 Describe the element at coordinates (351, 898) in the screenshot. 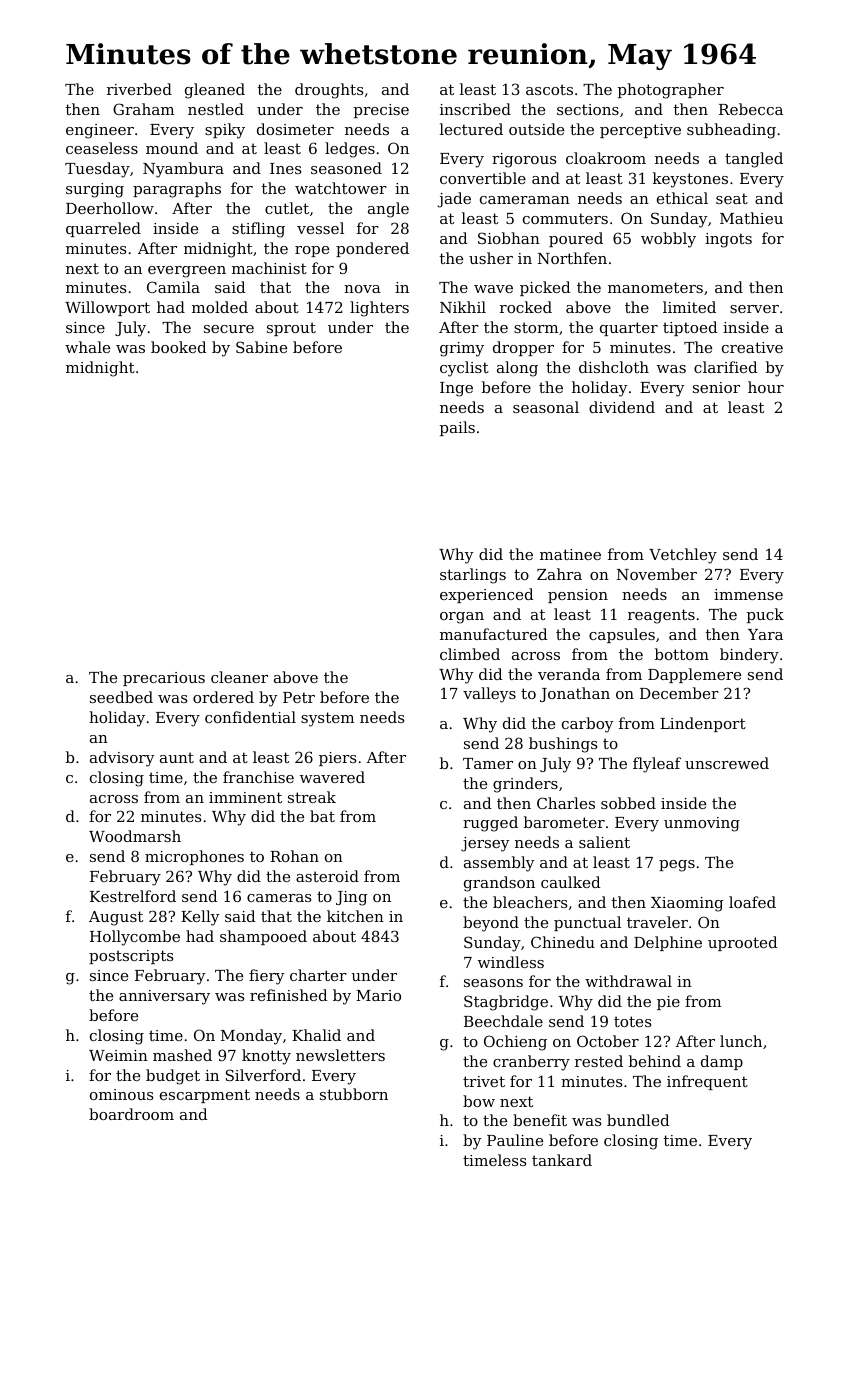

I see `Jing` at that location.
